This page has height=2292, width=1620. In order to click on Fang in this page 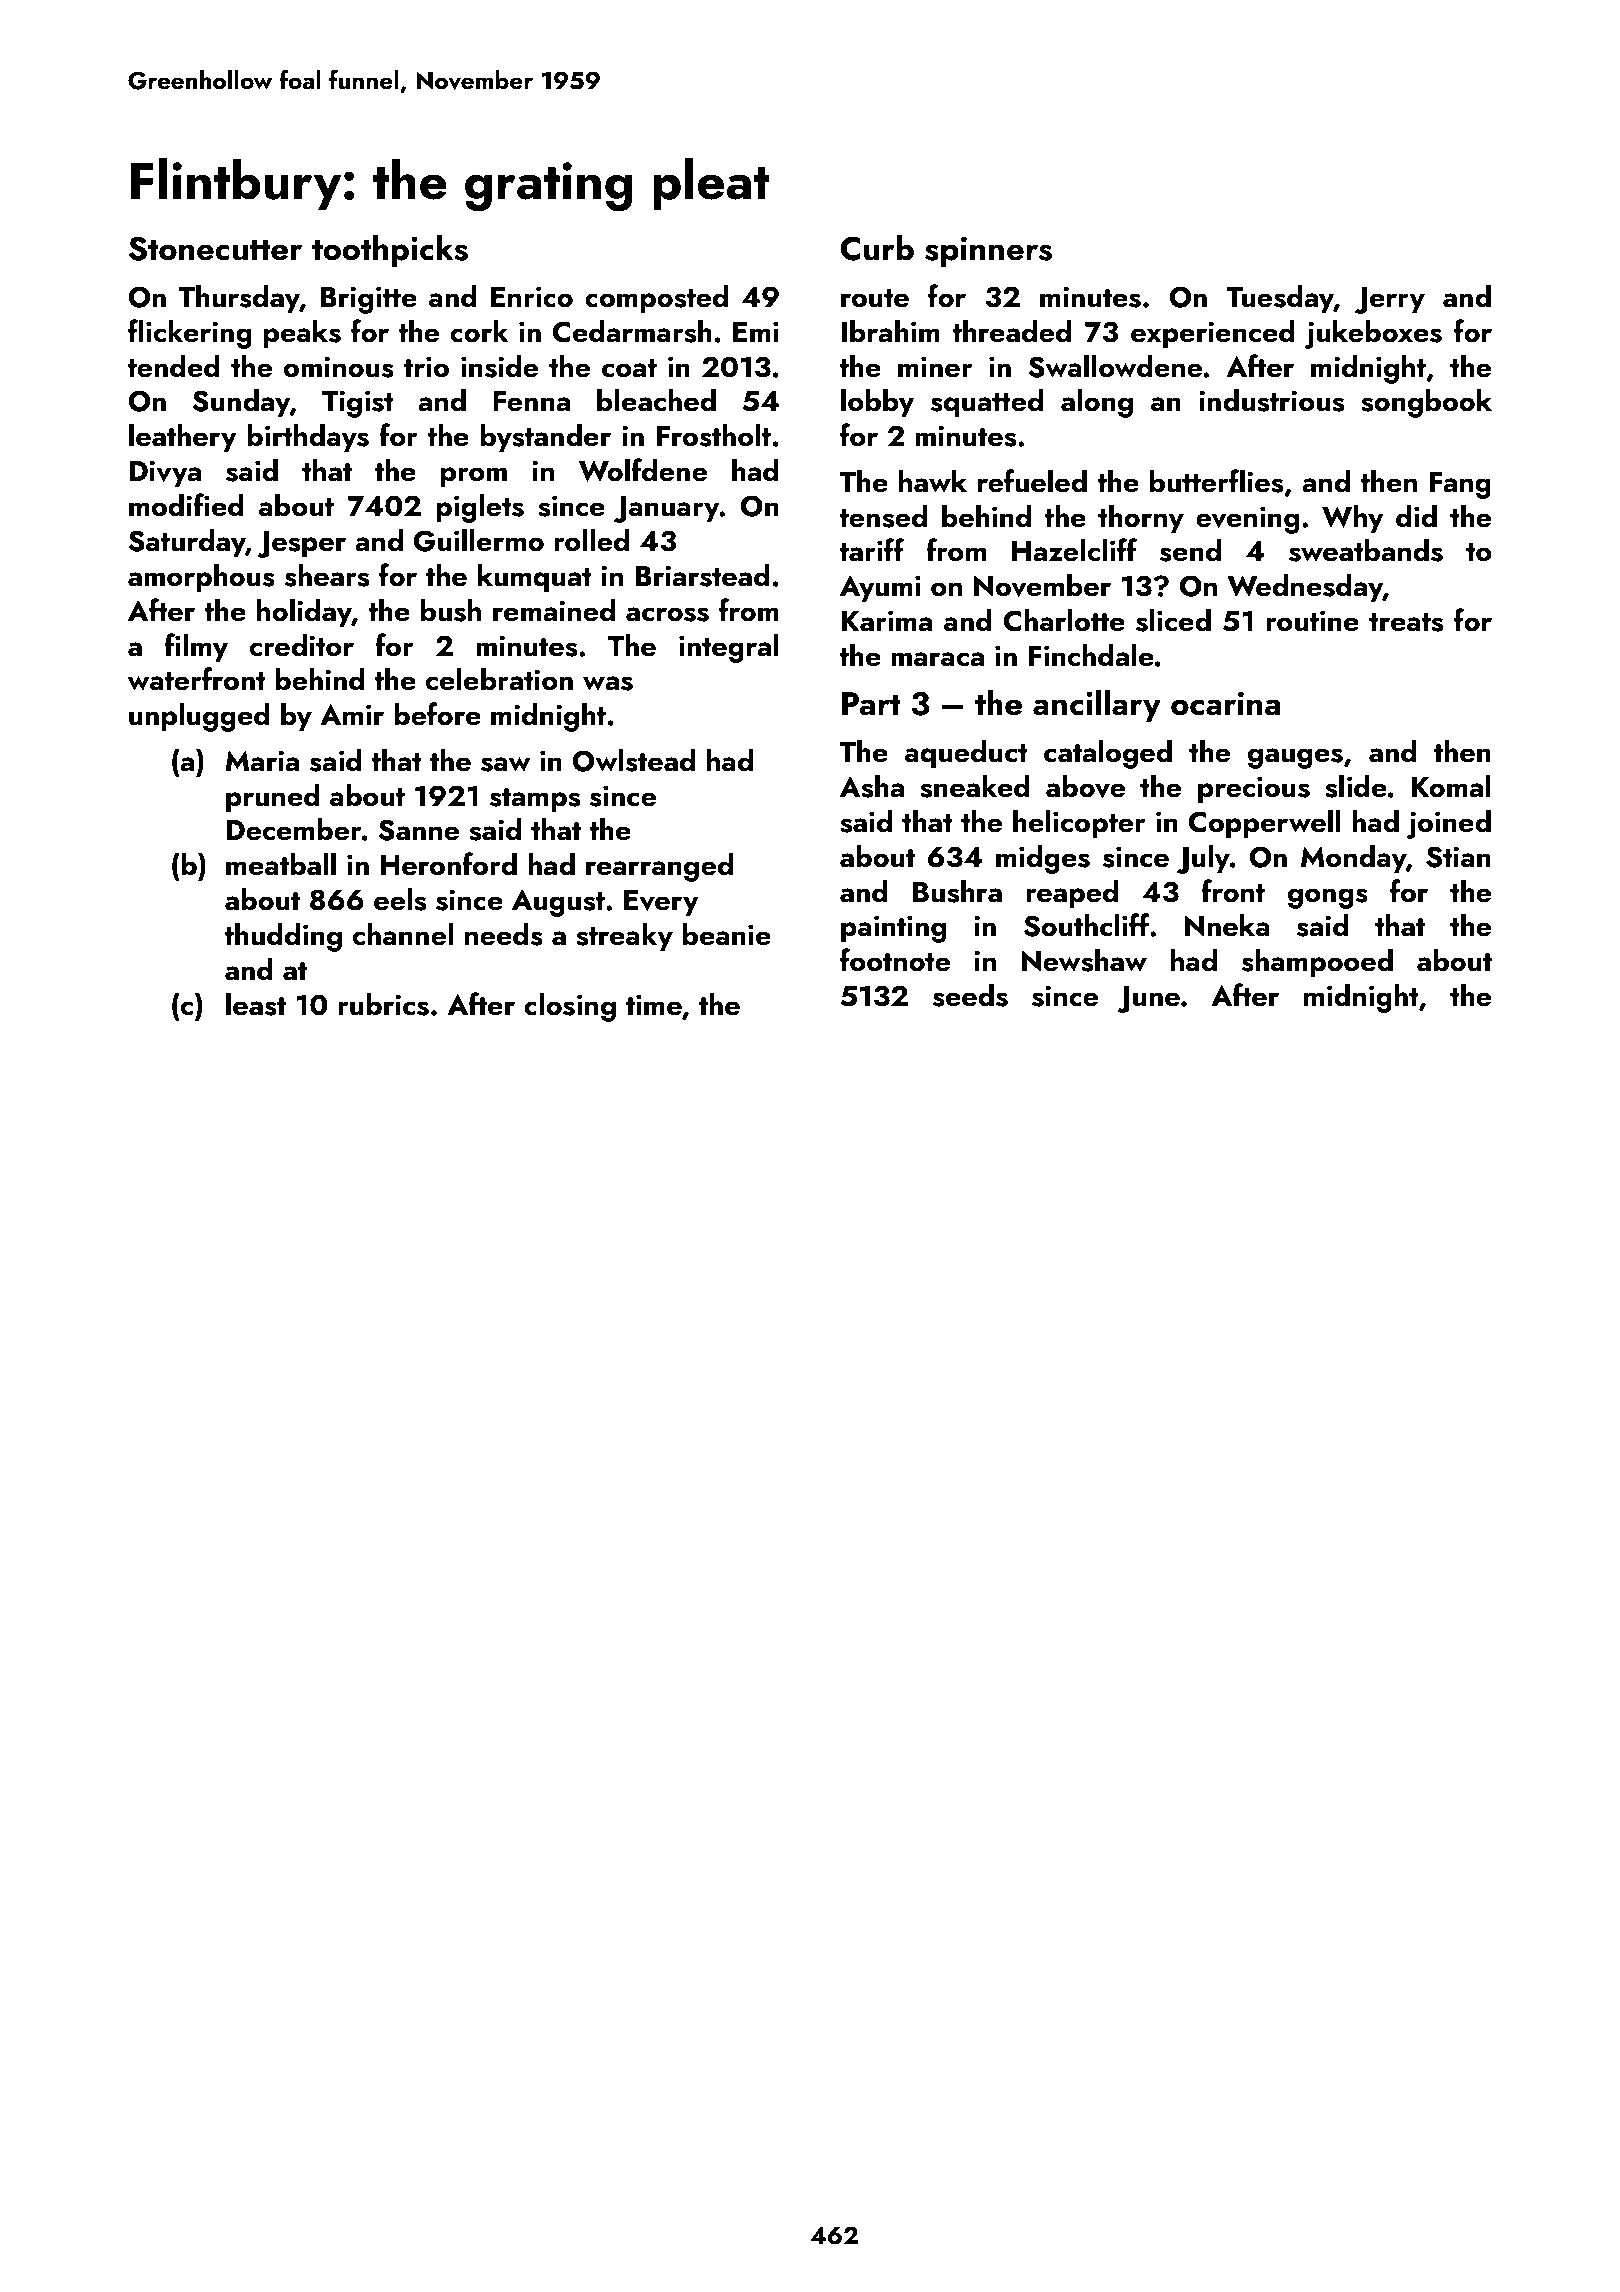, I will do `click(1460, 485)`.
